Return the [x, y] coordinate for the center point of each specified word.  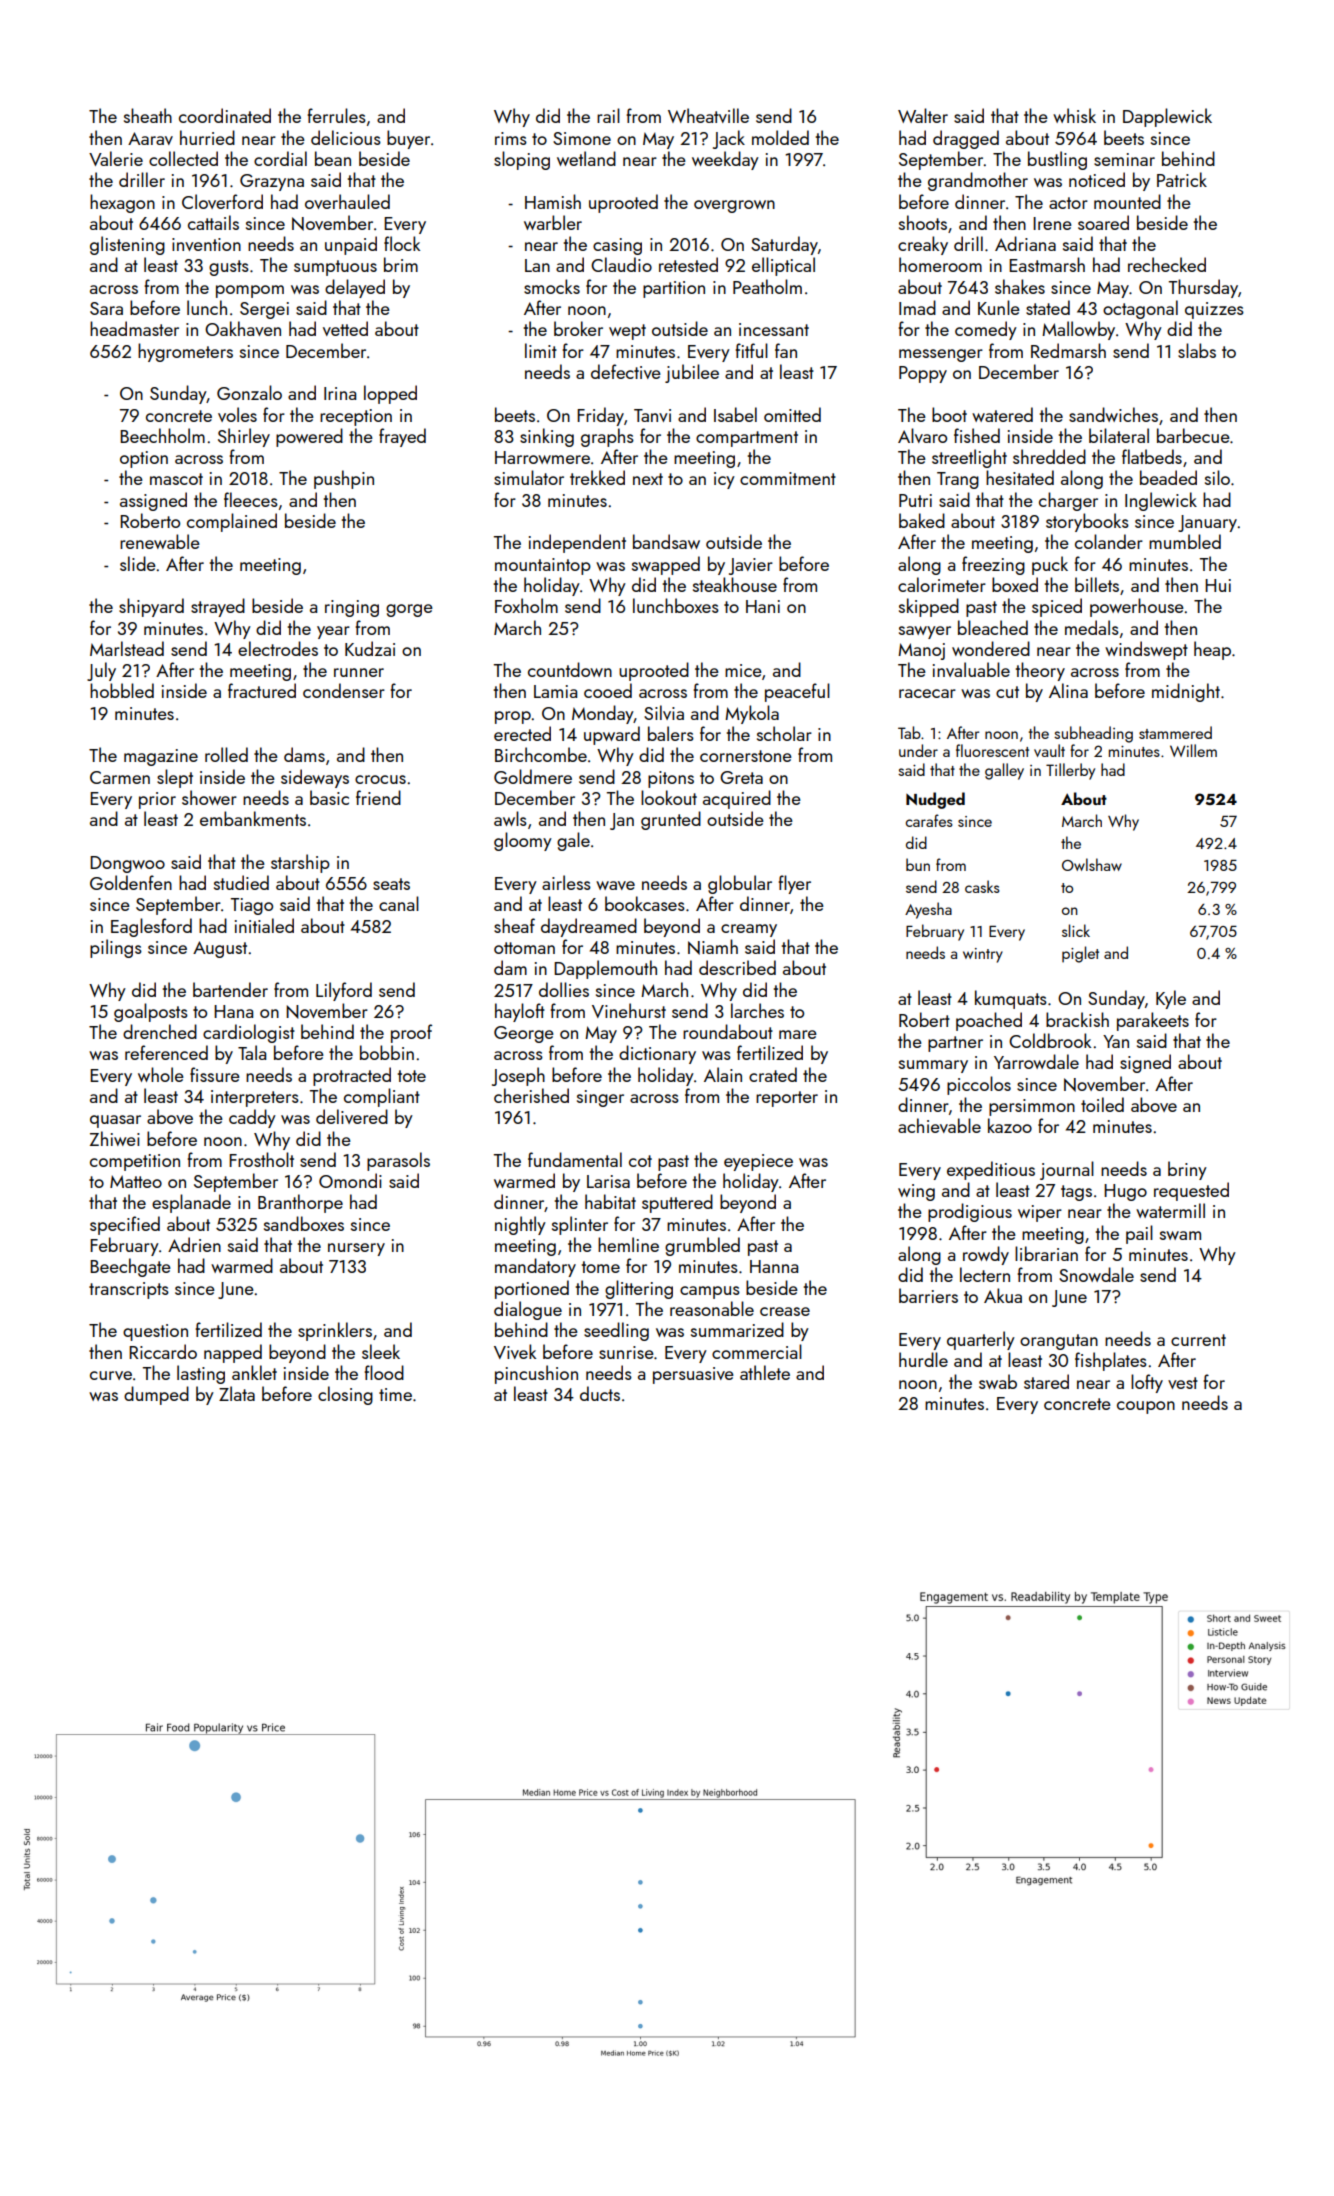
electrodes [278, 648]
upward [612, 735]
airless [566, 882]
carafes [929, 820]
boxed [1015, 584]
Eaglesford [151, 927]
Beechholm [162, 435]
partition [674, 289]
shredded [1049, 456]
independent [577, 543]
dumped [156, 1395]
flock [402, 243]
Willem [1193, 750]
